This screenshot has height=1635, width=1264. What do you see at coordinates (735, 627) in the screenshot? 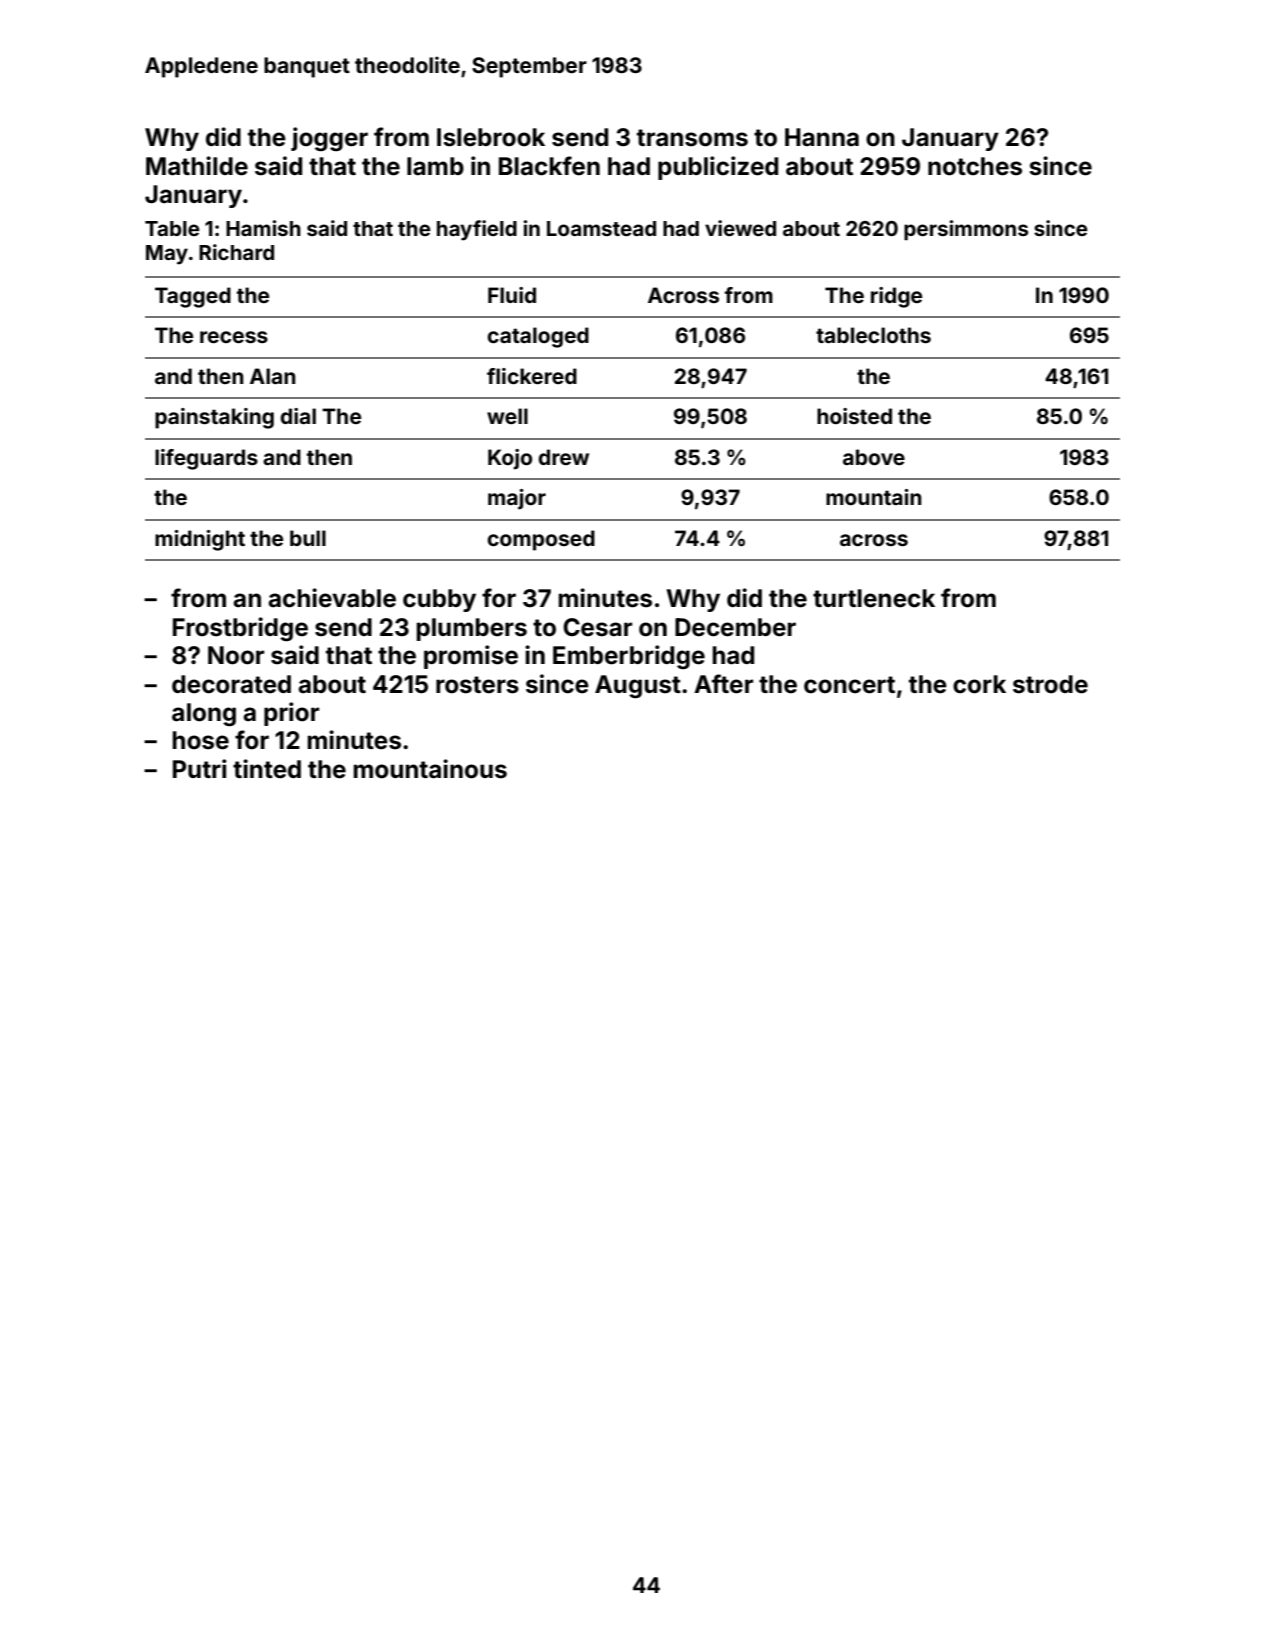
I see `December` at bounding box center [735, 627].
